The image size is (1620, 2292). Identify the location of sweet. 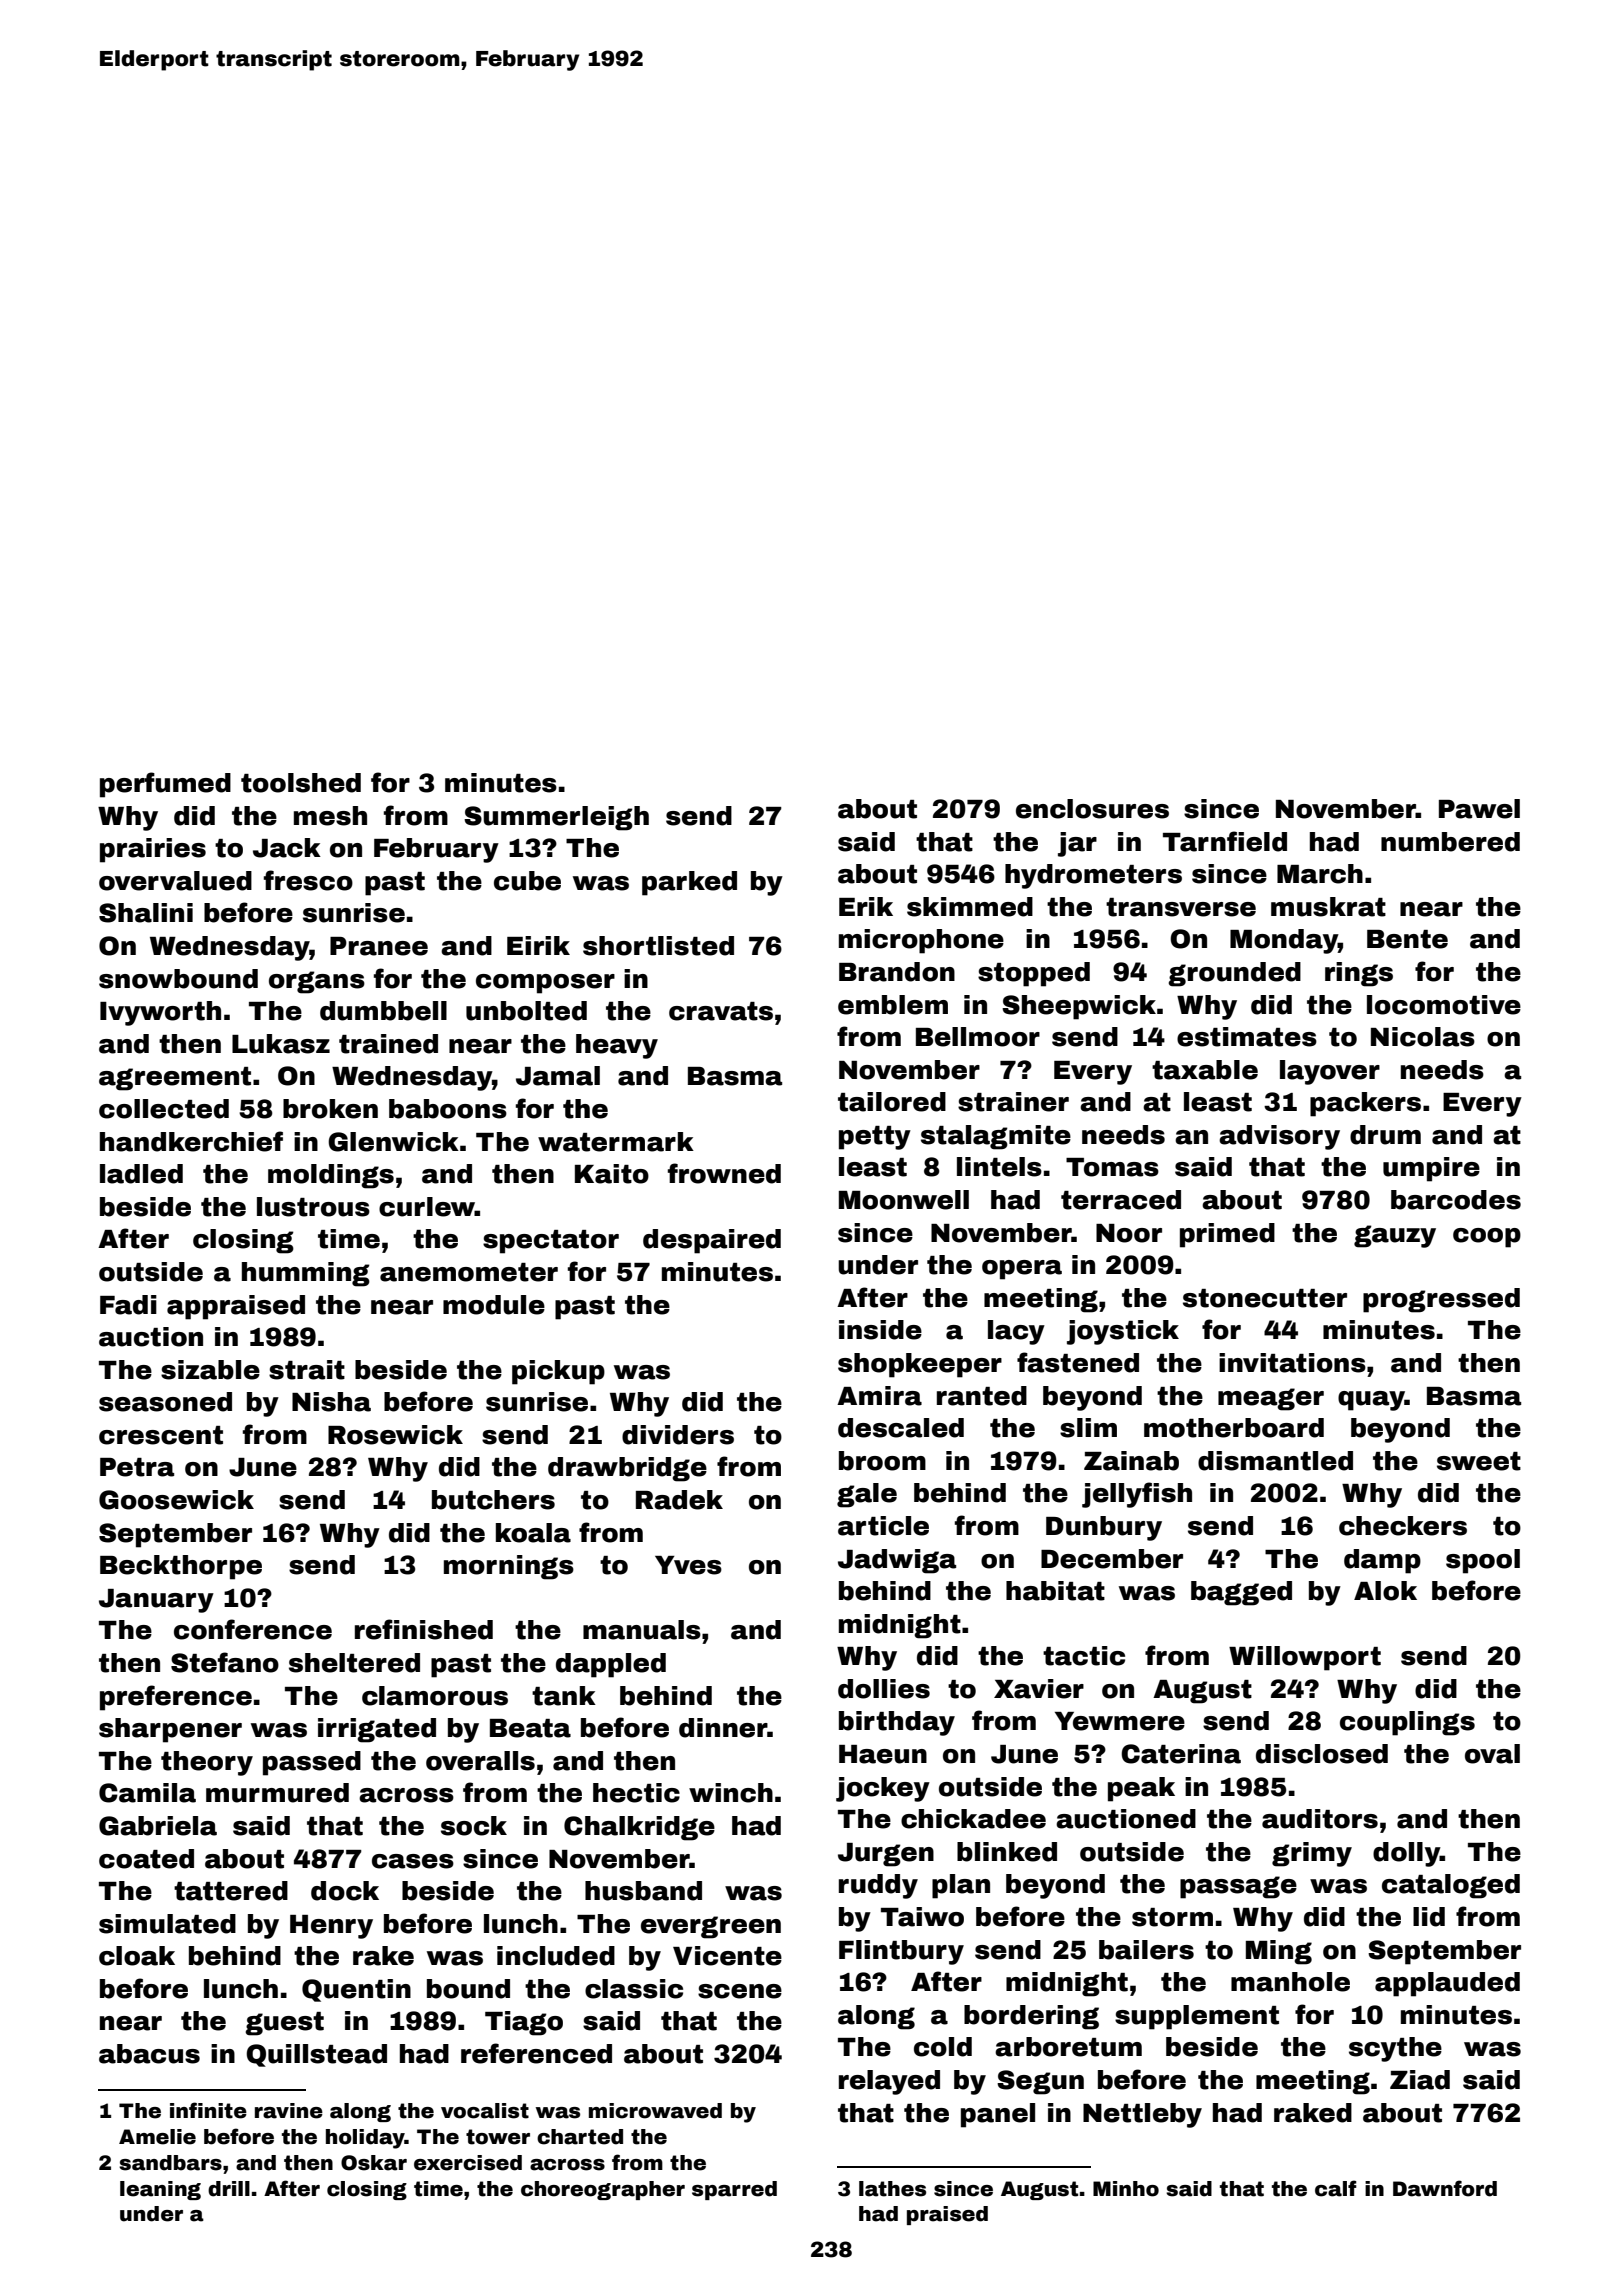
(1479, 1461).
